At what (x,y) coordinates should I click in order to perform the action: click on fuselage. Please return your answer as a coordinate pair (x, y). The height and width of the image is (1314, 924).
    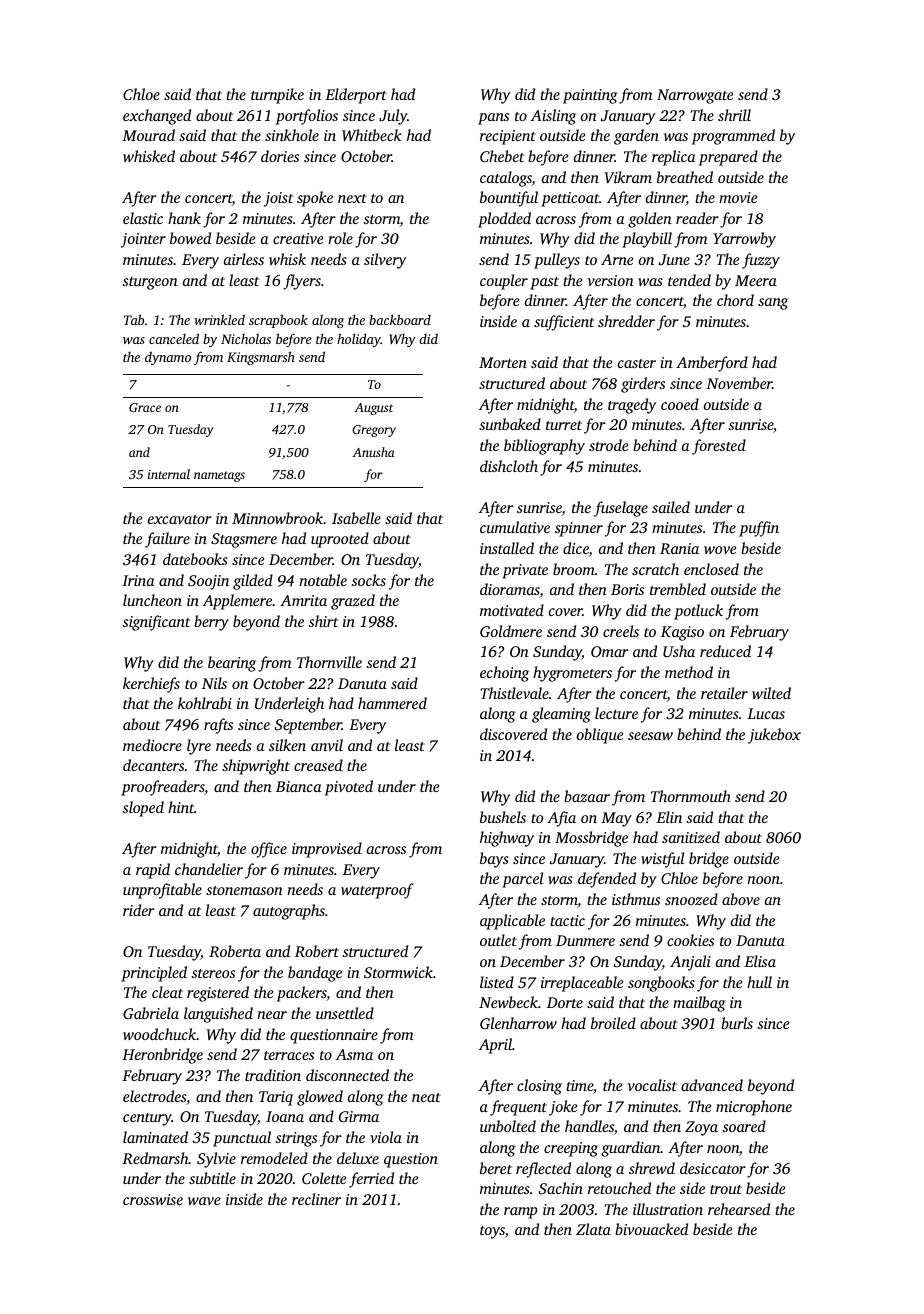
    Looking at the image, I should click on (621, 509).
